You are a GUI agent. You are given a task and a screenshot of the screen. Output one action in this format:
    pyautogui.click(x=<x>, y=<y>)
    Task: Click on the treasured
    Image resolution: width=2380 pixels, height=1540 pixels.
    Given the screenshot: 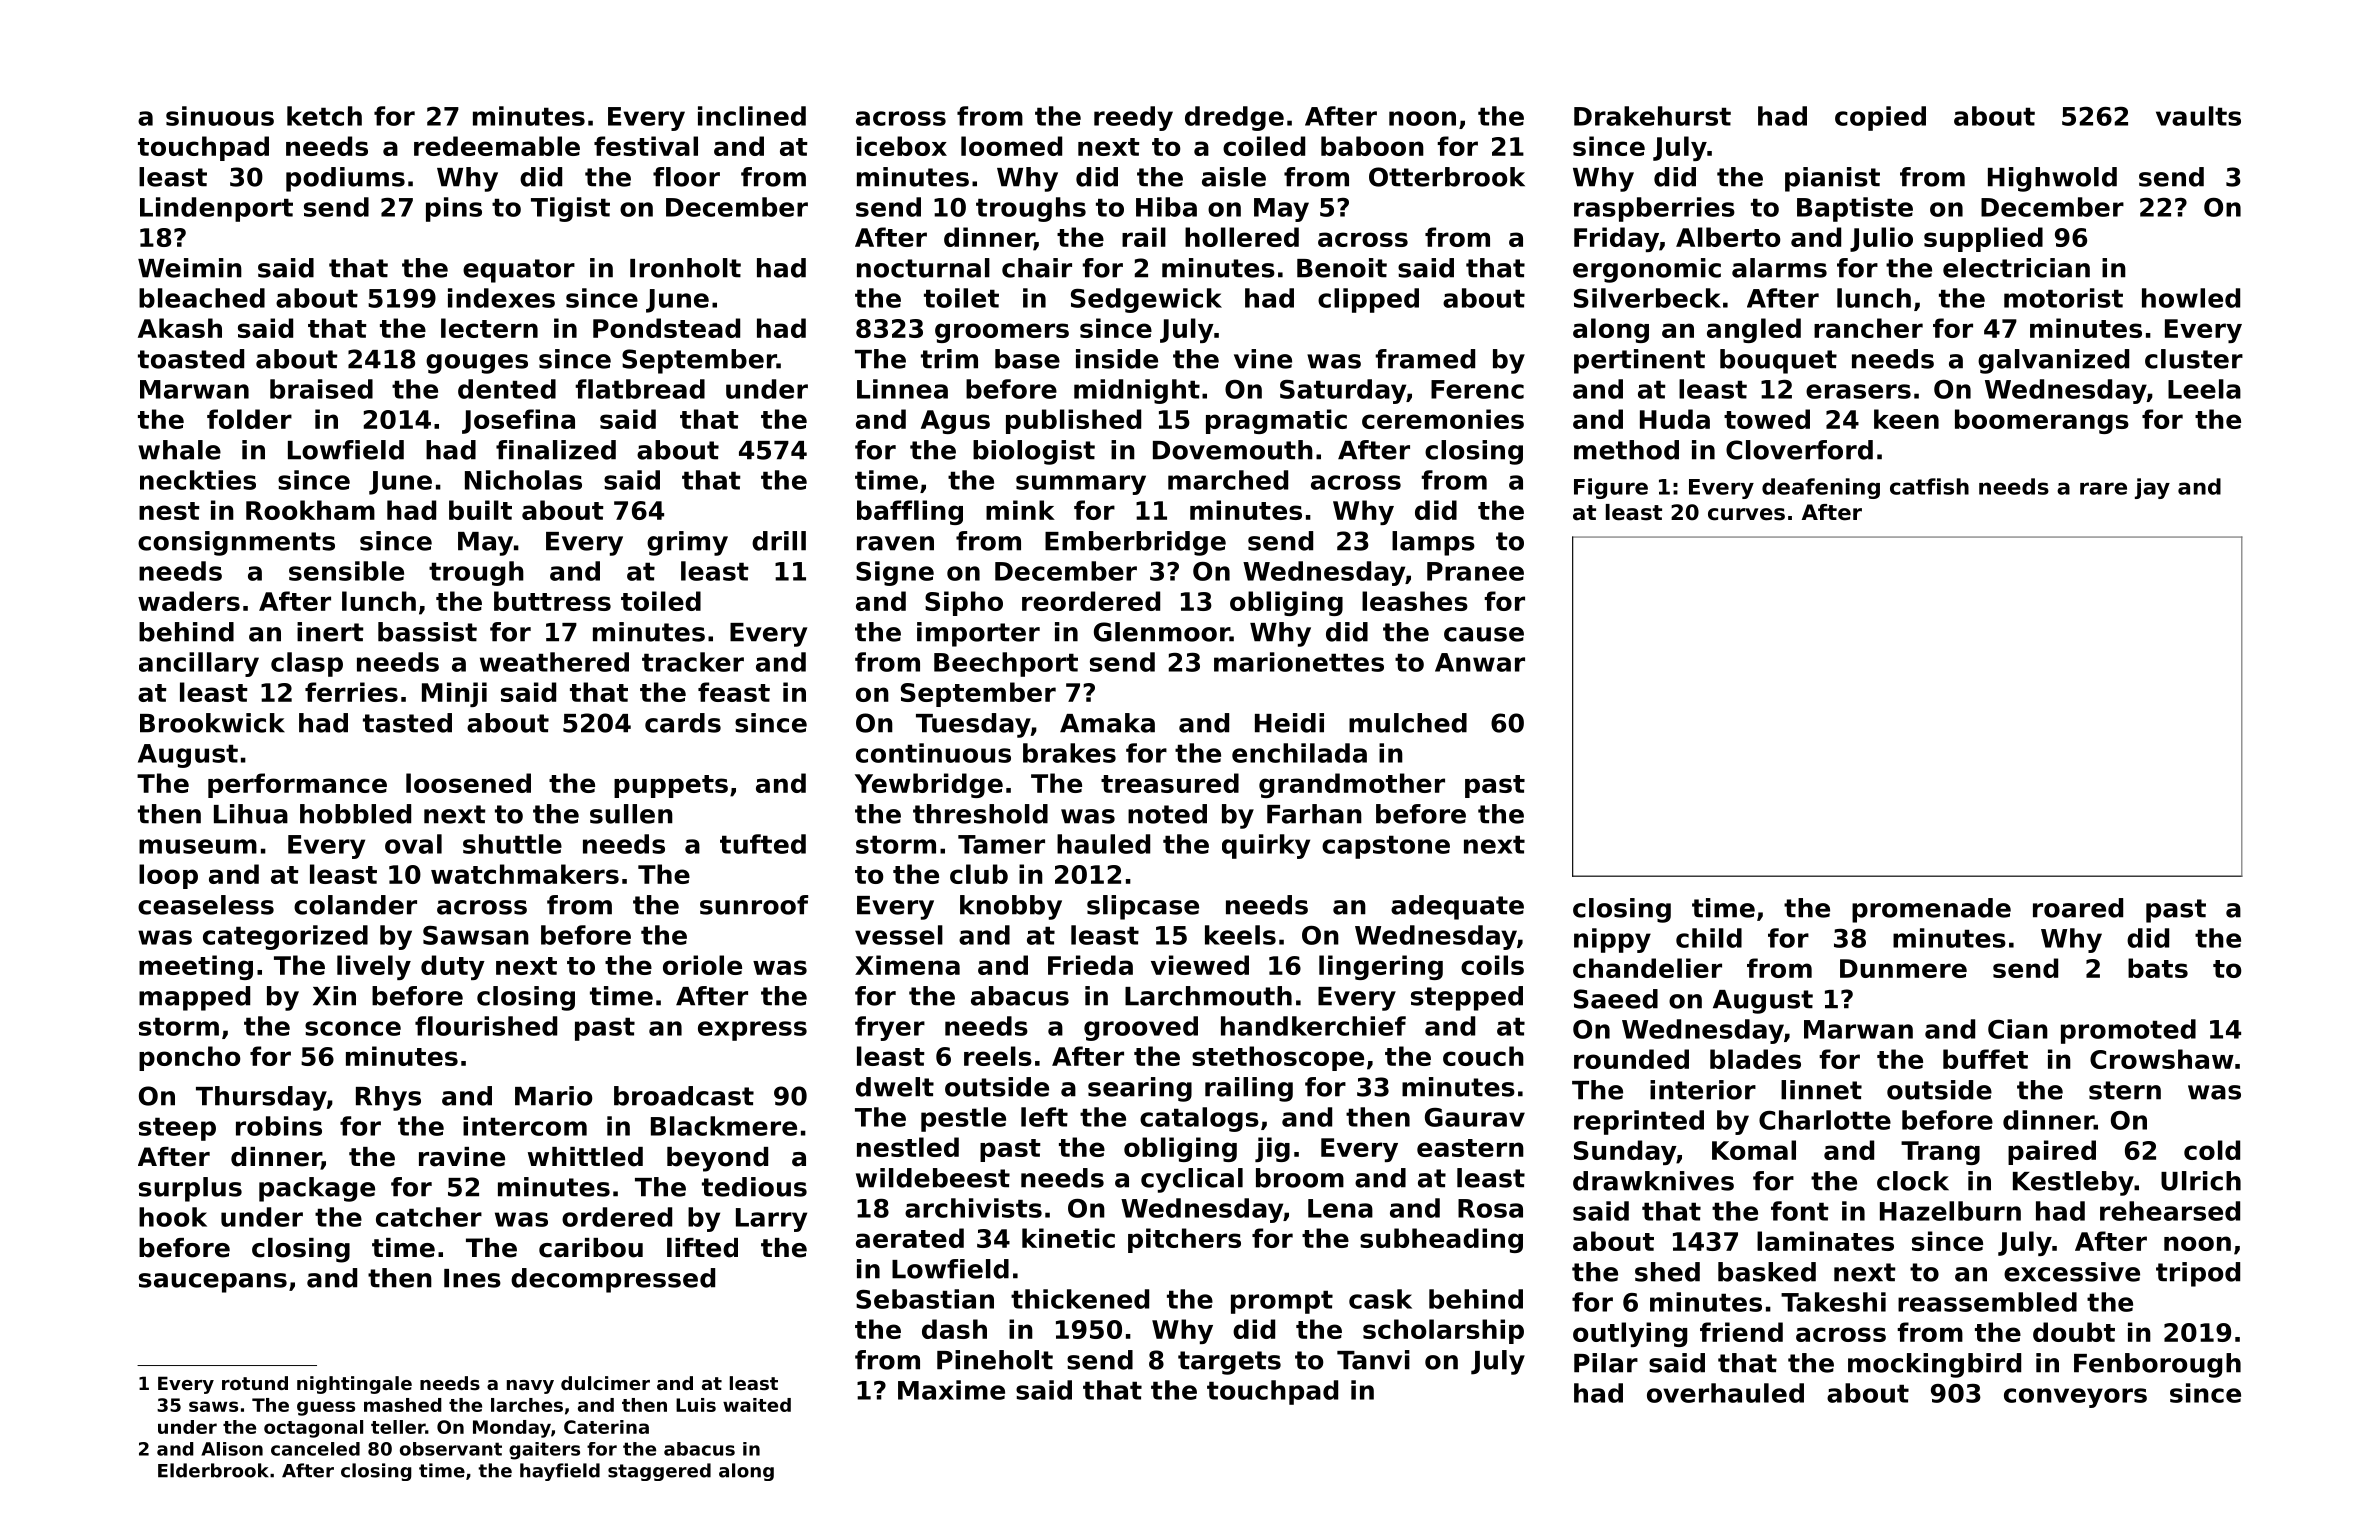 What is the action you would take?
    pyautogui.click(x=1170, y=783)
